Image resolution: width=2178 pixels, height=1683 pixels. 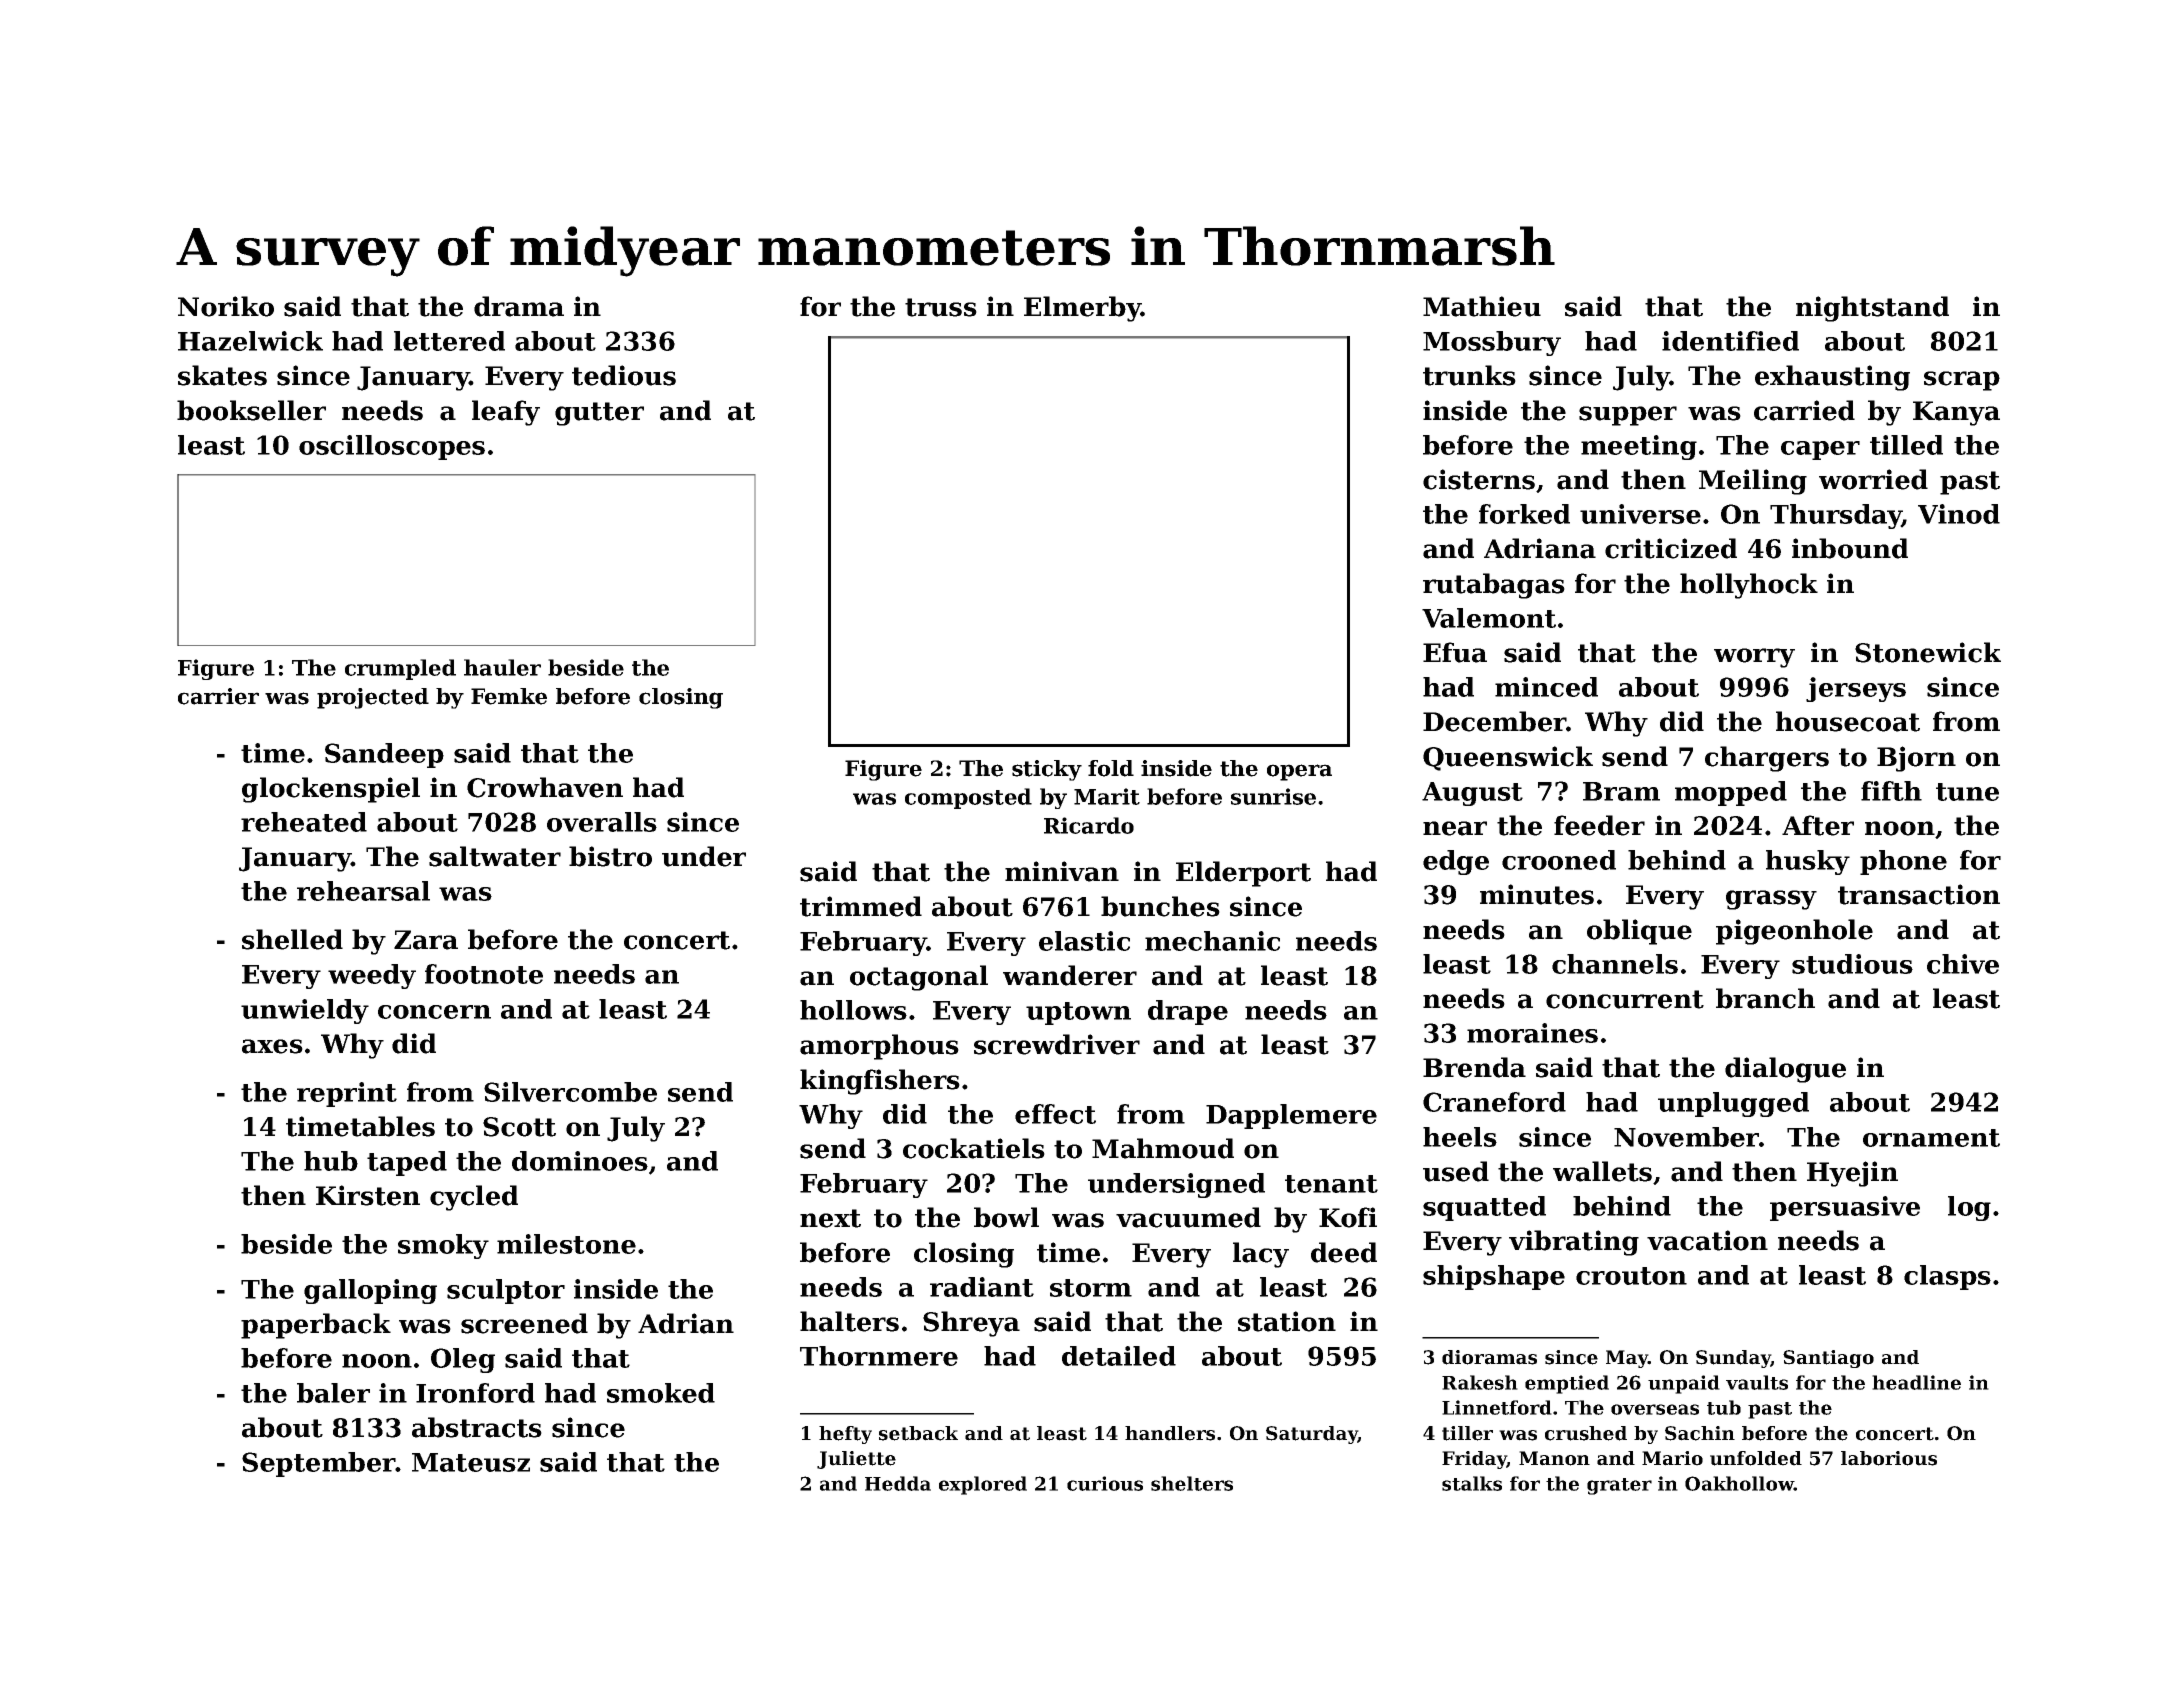 I want to click on leafy, so click(x=506, y=413).
